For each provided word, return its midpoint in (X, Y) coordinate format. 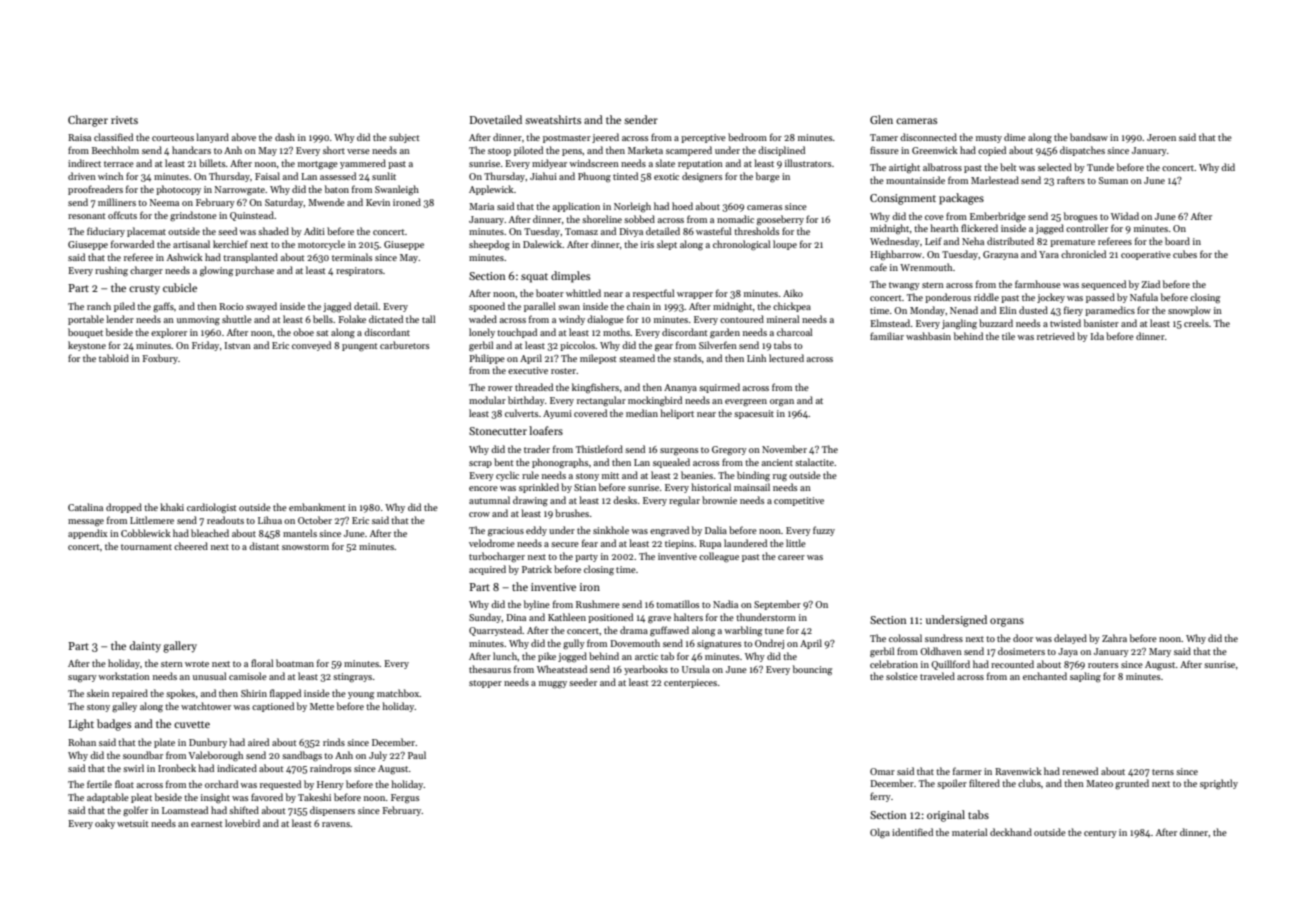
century (1100, 834)
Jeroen (1161, 137)
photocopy (178, 190)
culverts (521, 413)
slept (667, 245)
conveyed (311, 346)
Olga (880, 833)
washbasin (928, 336)
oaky (105, 824)
